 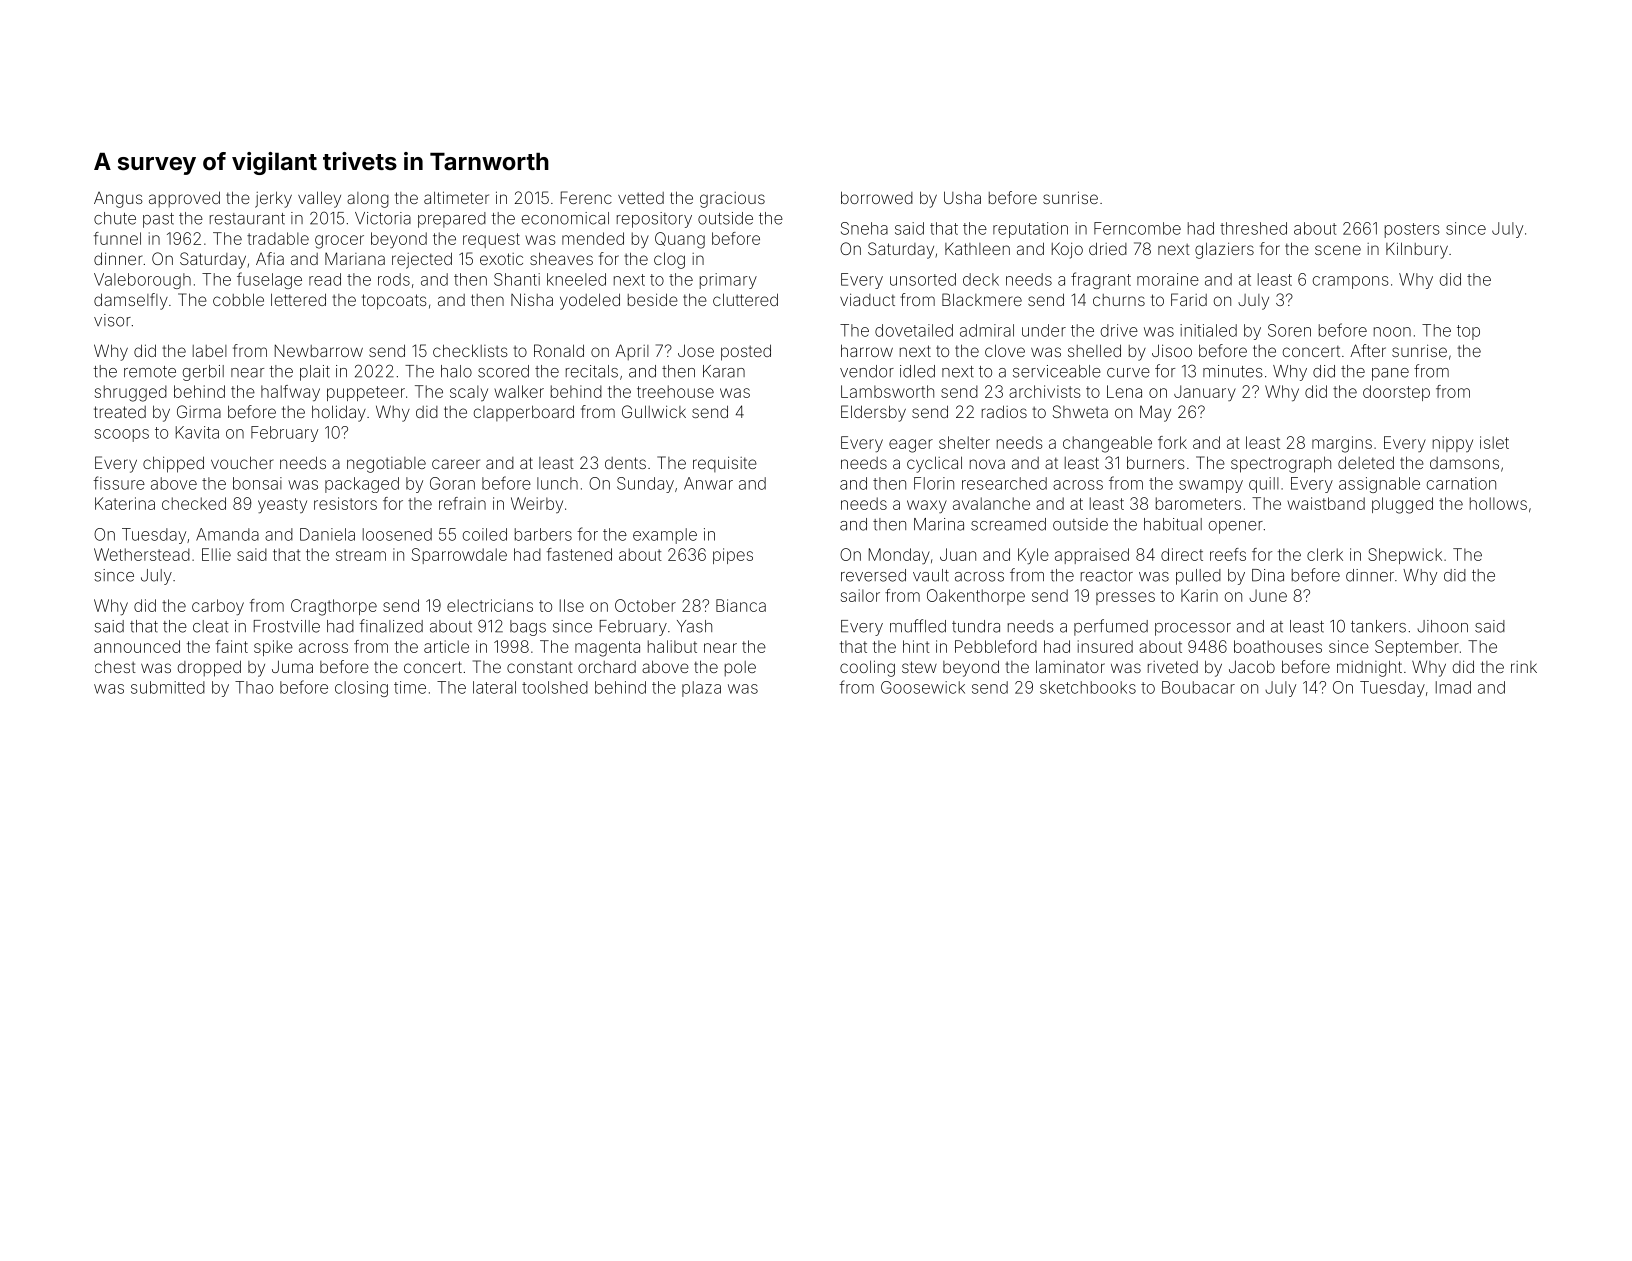 I want to click on Kyle, so click(x=1033, y=556).
